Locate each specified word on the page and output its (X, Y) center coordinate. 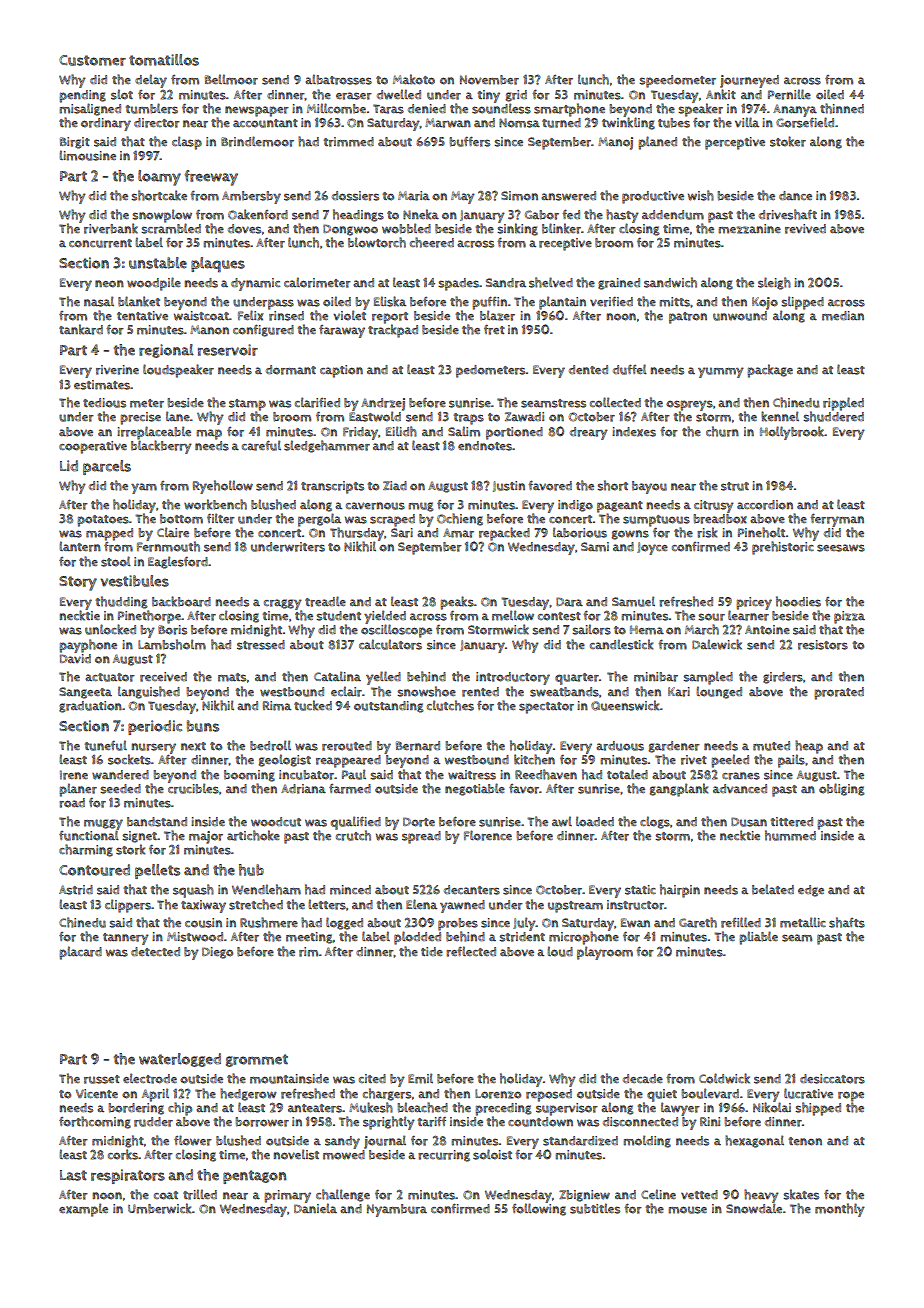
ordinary (106, 124)
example (83, 1210)
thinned (842, 108)
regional (166, 351)
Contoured (94, 870)
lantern (80, 546)
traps (468, 419)
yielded (385, 617)
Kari (679, 692)
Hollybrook (792, 433)
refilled (741, 922)
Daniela (315, 1208)
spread (421, 837)
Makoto (414, 79)
